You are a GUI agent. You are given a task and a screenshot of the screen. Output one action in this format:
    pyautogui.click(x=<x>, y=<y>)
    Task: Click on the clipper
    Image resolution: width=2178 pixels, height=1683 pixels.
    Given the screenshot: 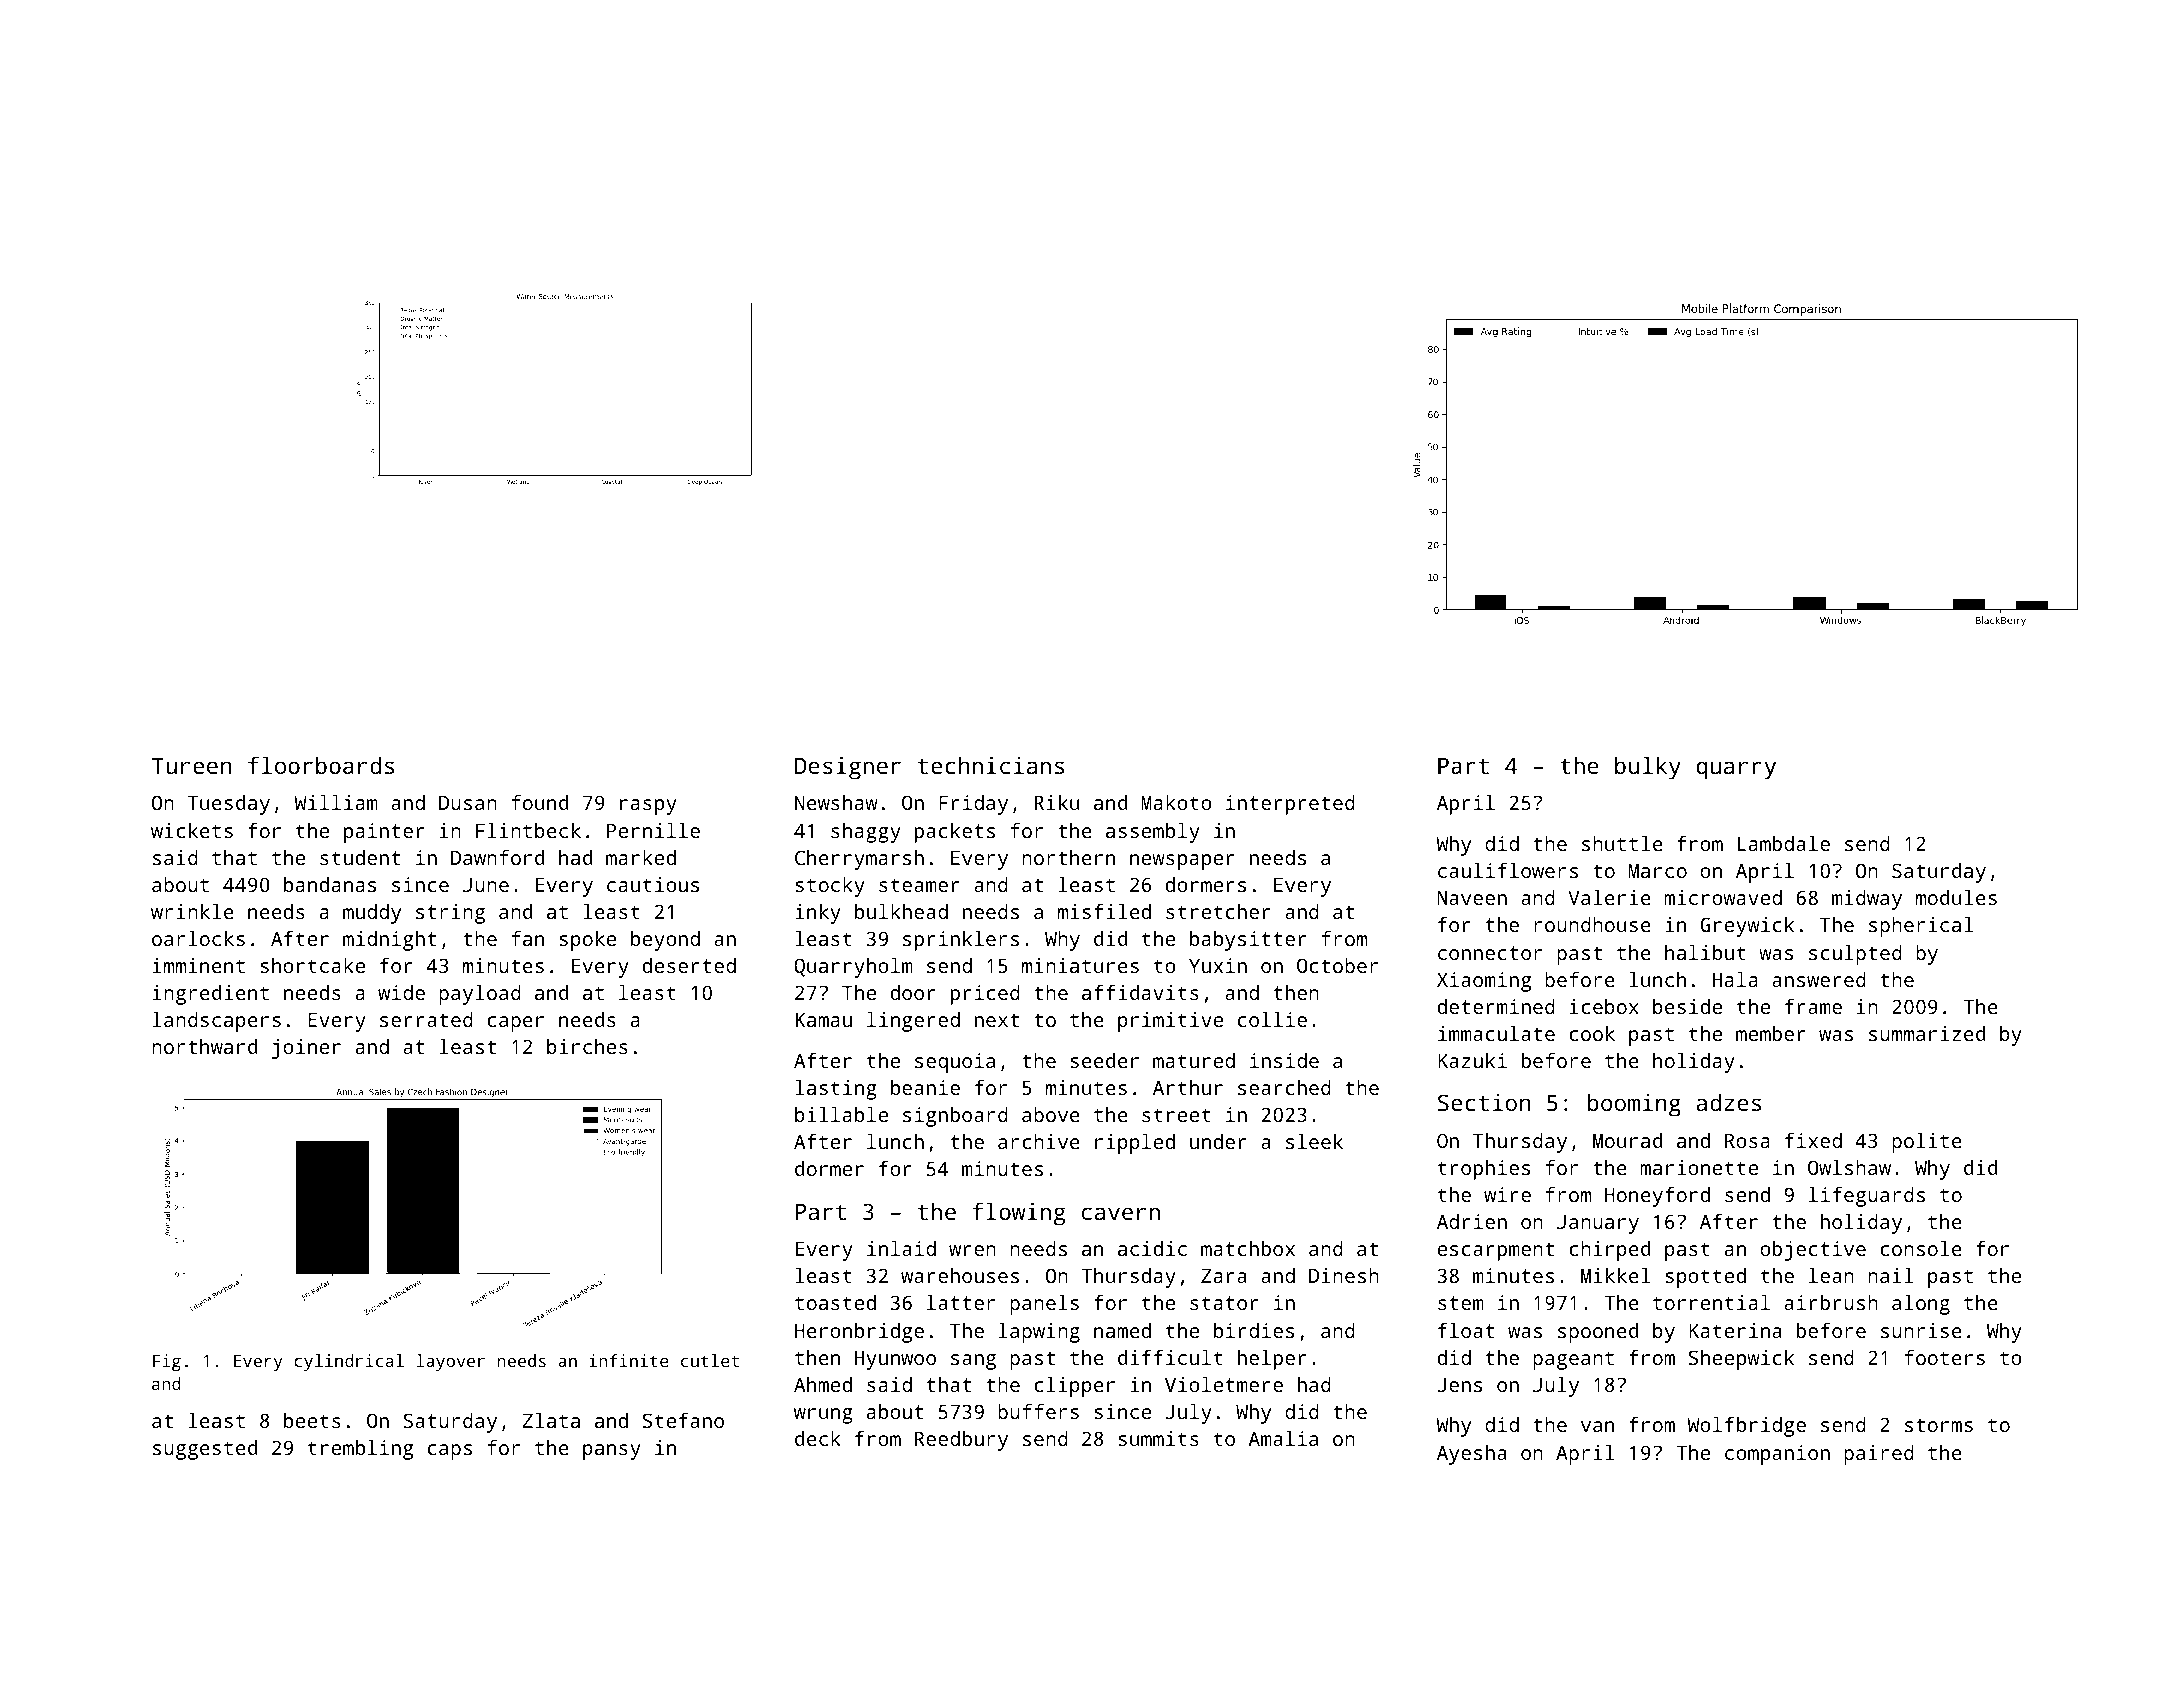 What is the action you would take?
    pyautogui.click(x=1074, y=1387)
